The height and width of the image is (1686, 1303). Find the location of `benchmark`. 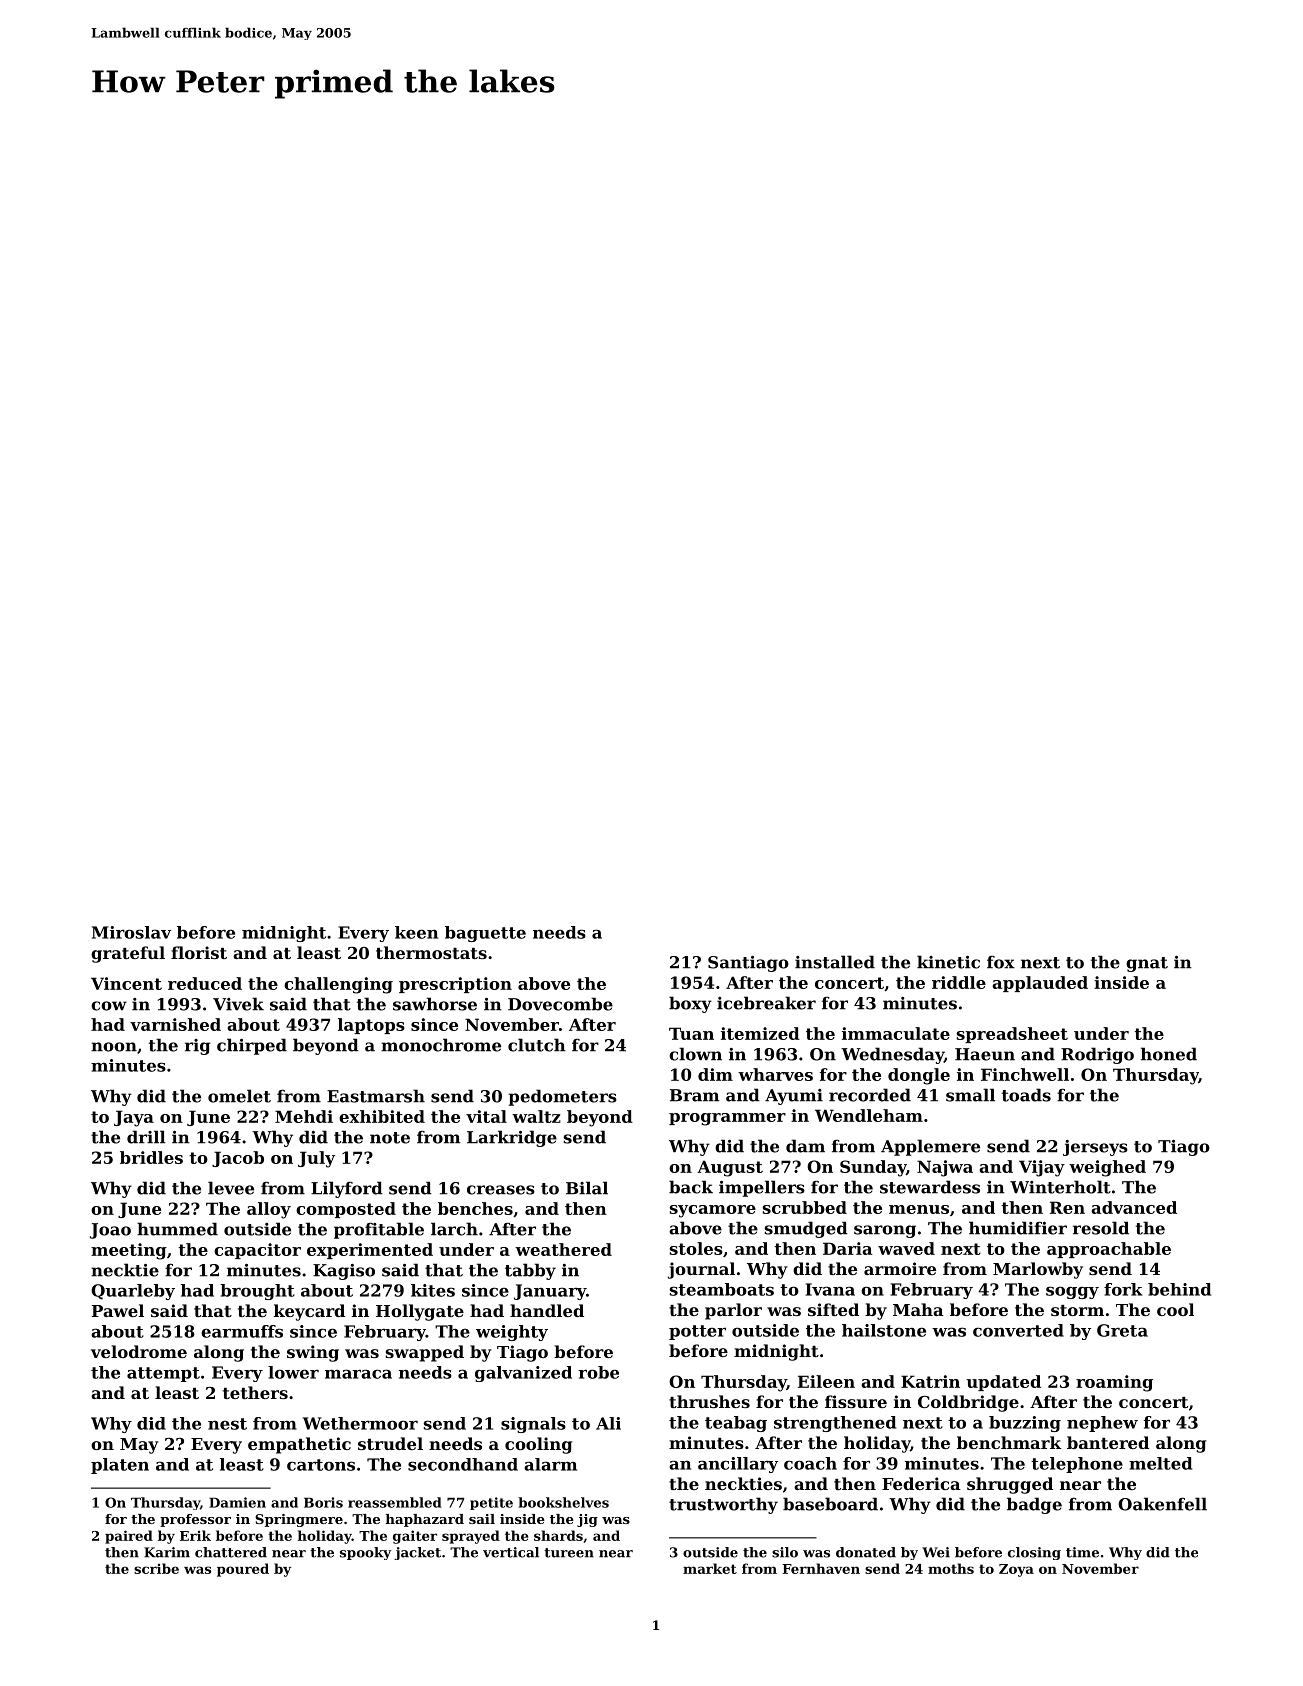

benchmark is located at coordinates (1009, 1442).
